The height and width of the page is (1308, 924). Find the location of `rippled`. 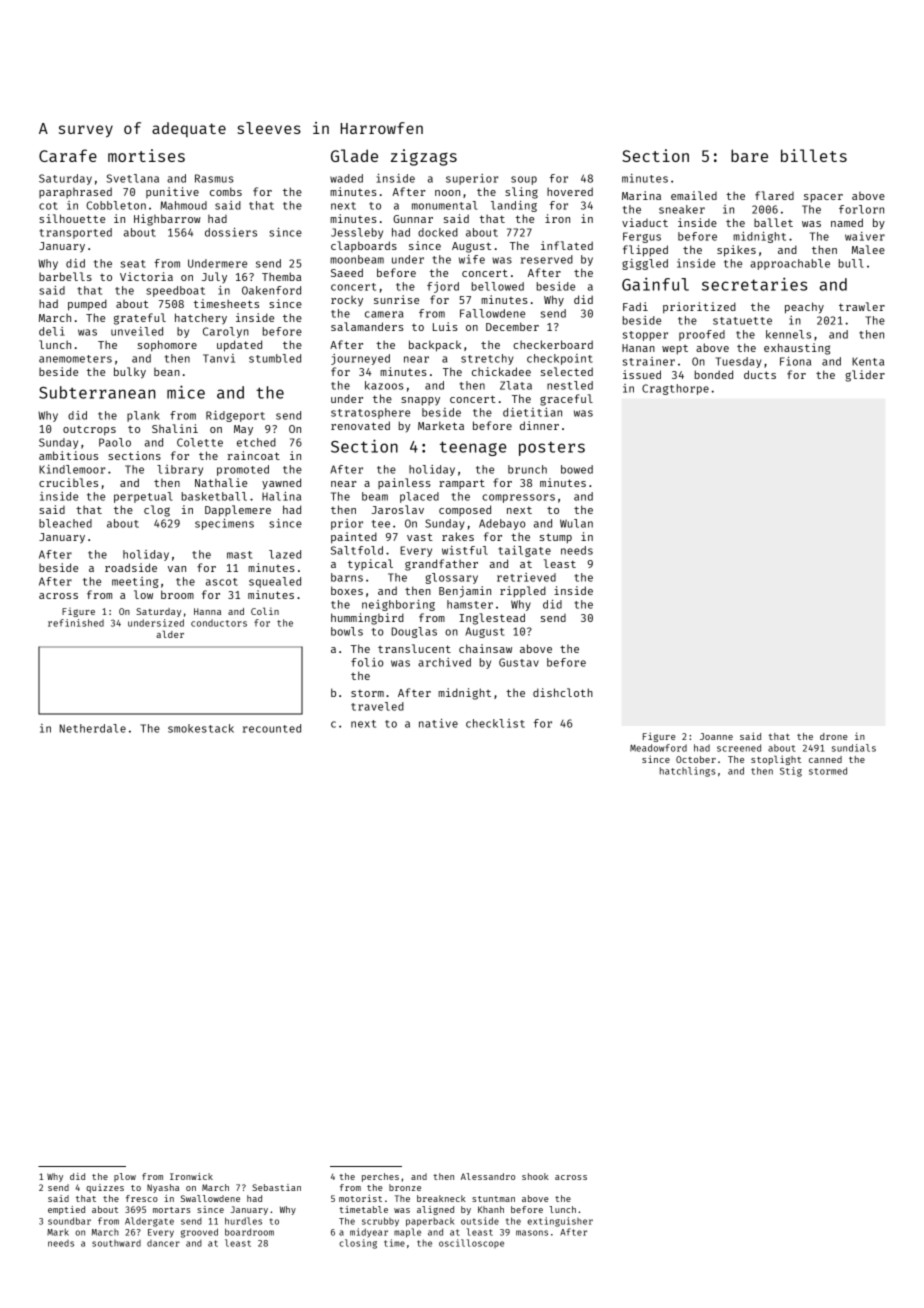

rippled is located at coordinates (523, 591).
